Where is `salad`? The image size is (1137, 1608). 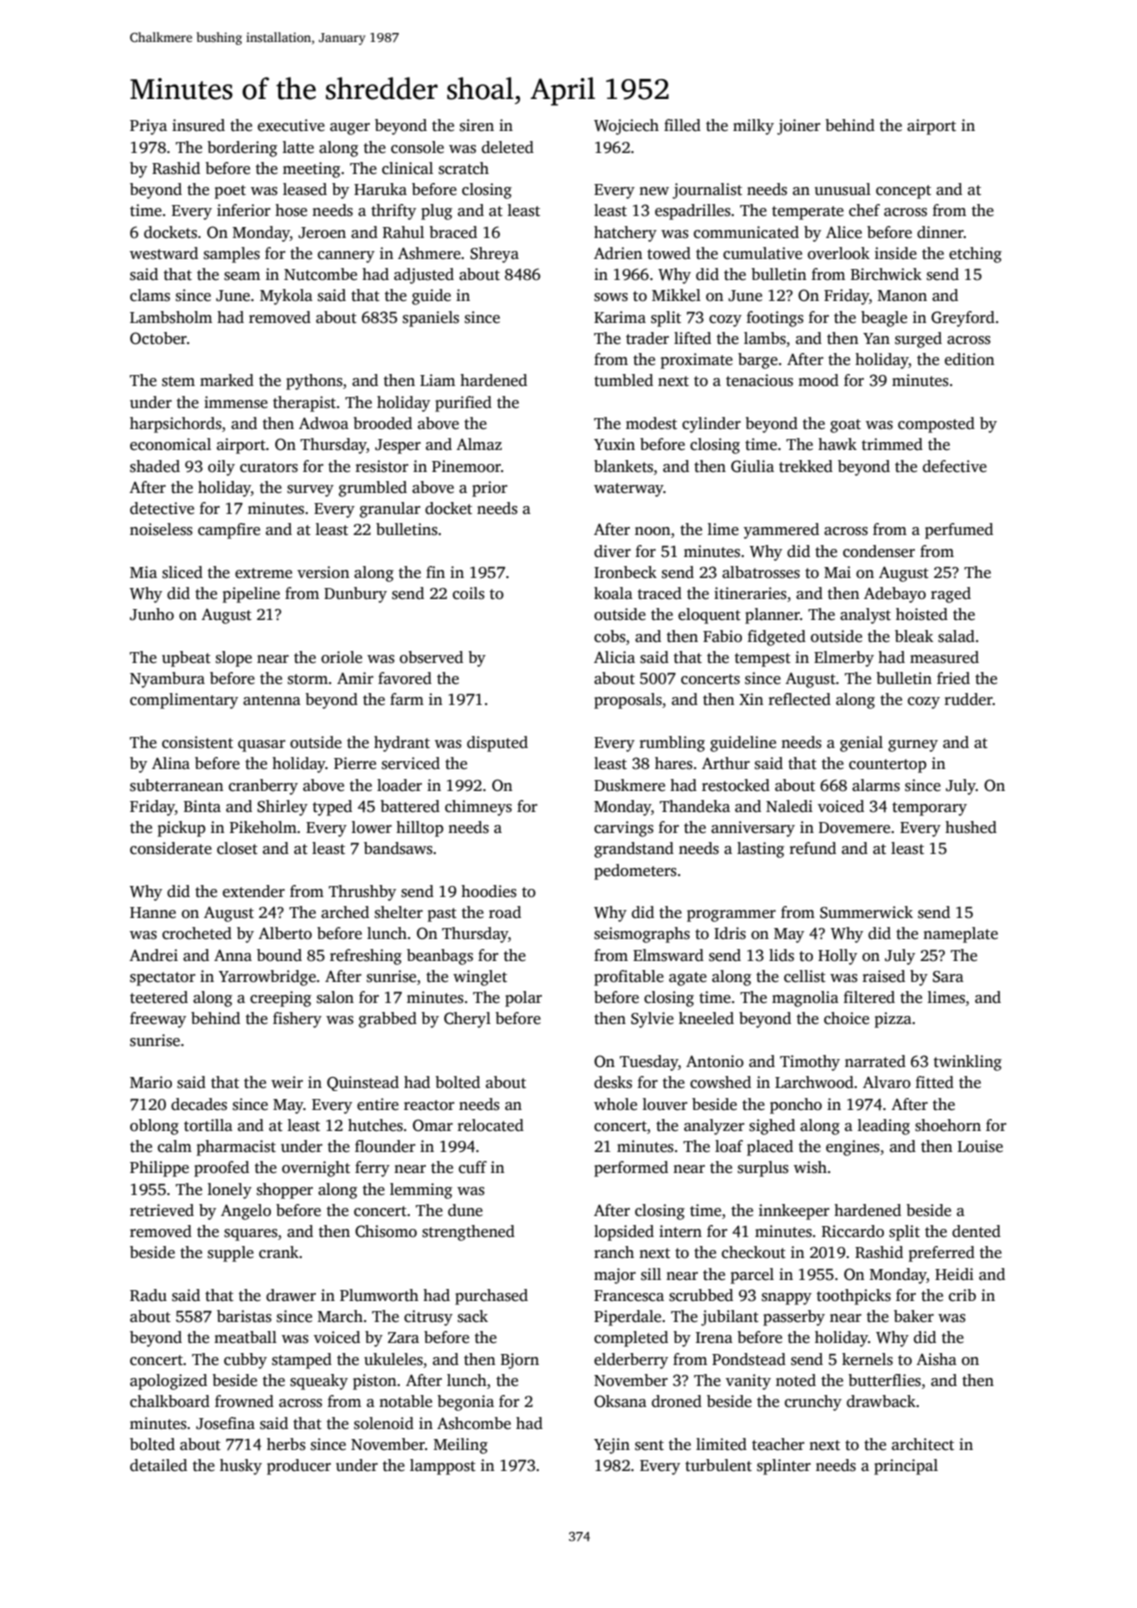
salad is located at coordinates (956, 636).
